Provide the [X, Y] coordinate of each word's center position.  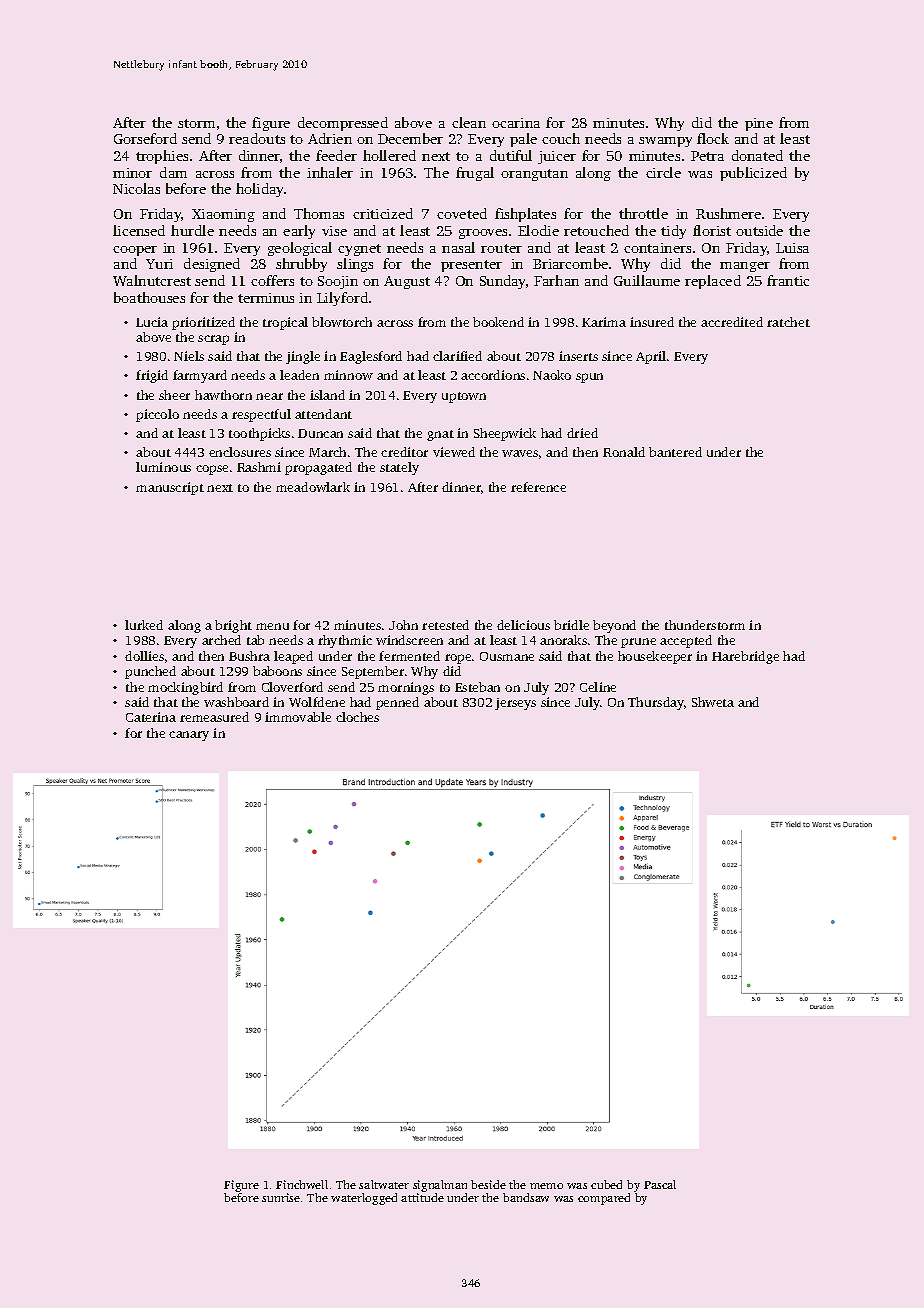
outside [759, 230]
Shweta [713, 702]
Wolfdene [317, 702]
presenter [471, 266]
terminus [266, 298]
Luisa [792, 248]
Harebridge [745, 657]
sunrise [281, 1197]
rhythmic [345, 641]
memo [546, 1186]
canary [189, 736]
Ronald [624, 452]
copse [212, 470]
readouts [257, 138]
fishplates [525, 215]
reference [538, 487]
